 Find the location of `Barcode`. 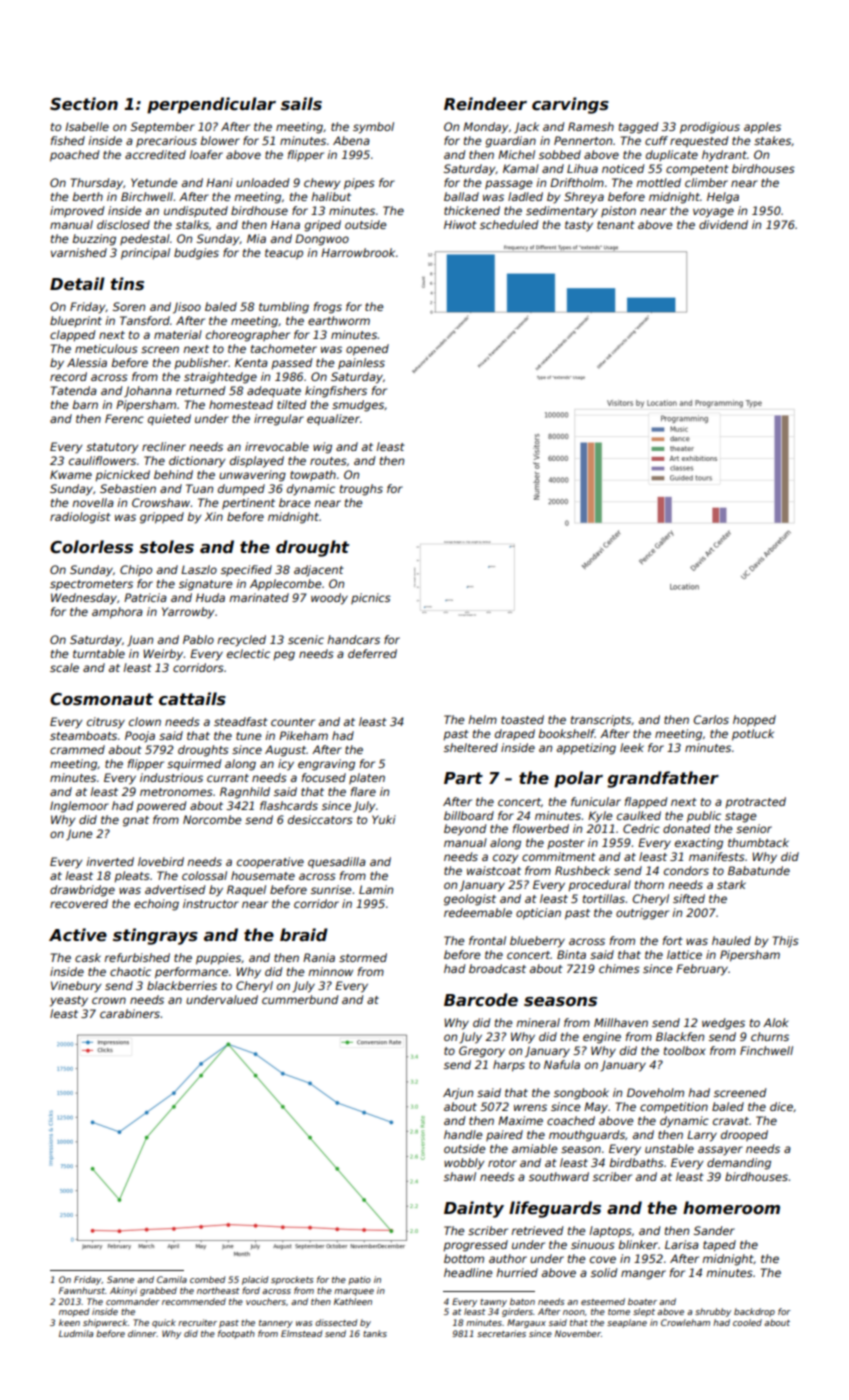

Barcode is located at coordinates (481, 1000).
